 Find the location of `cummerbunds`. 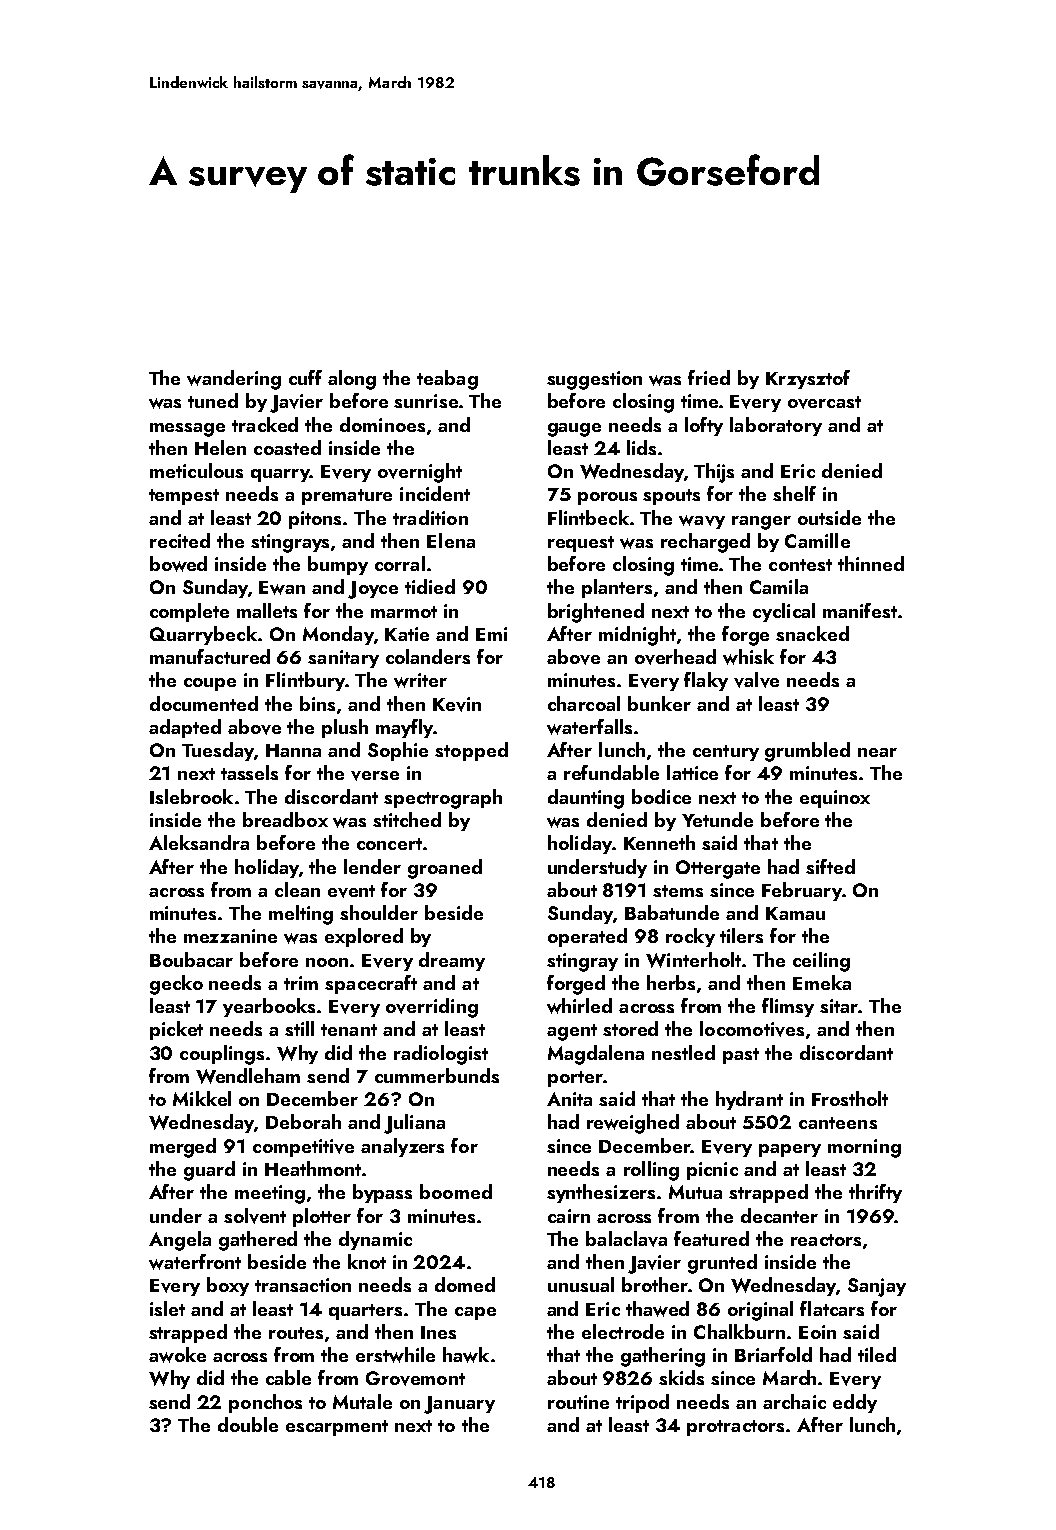

cummerbunds is located at coordinates (437, 1075).
